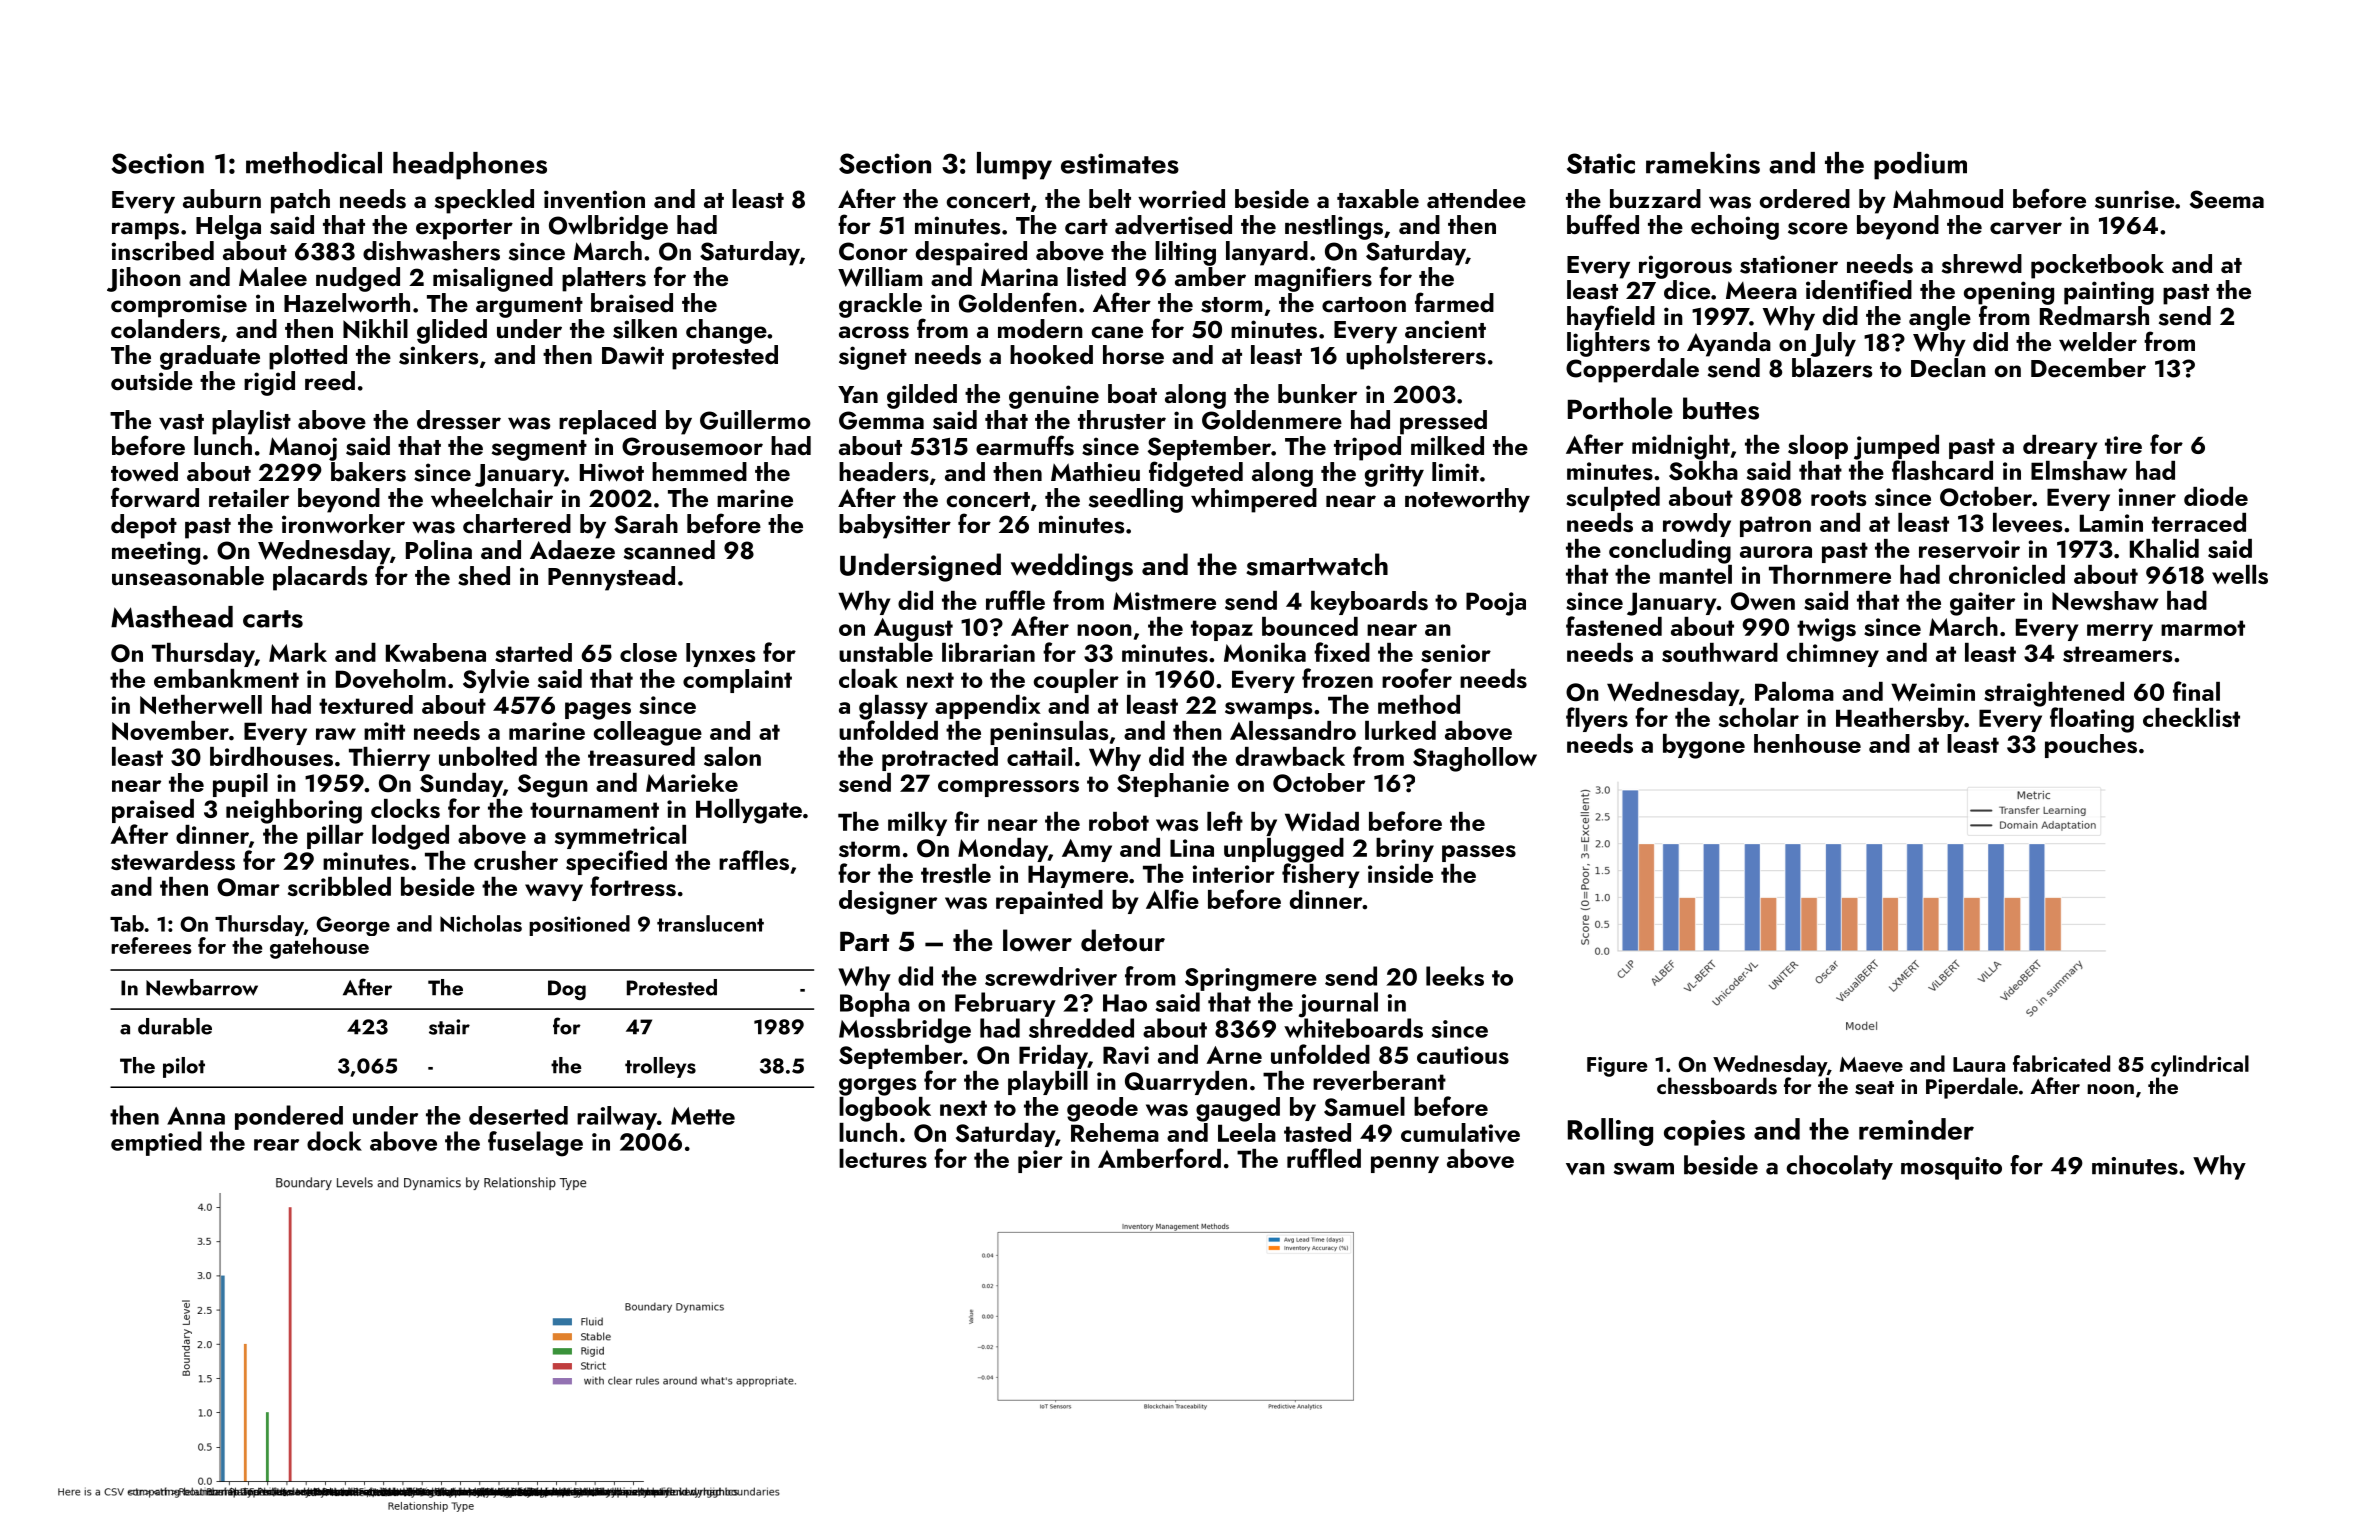  I want to click on checklist, so click(2191, 717).
